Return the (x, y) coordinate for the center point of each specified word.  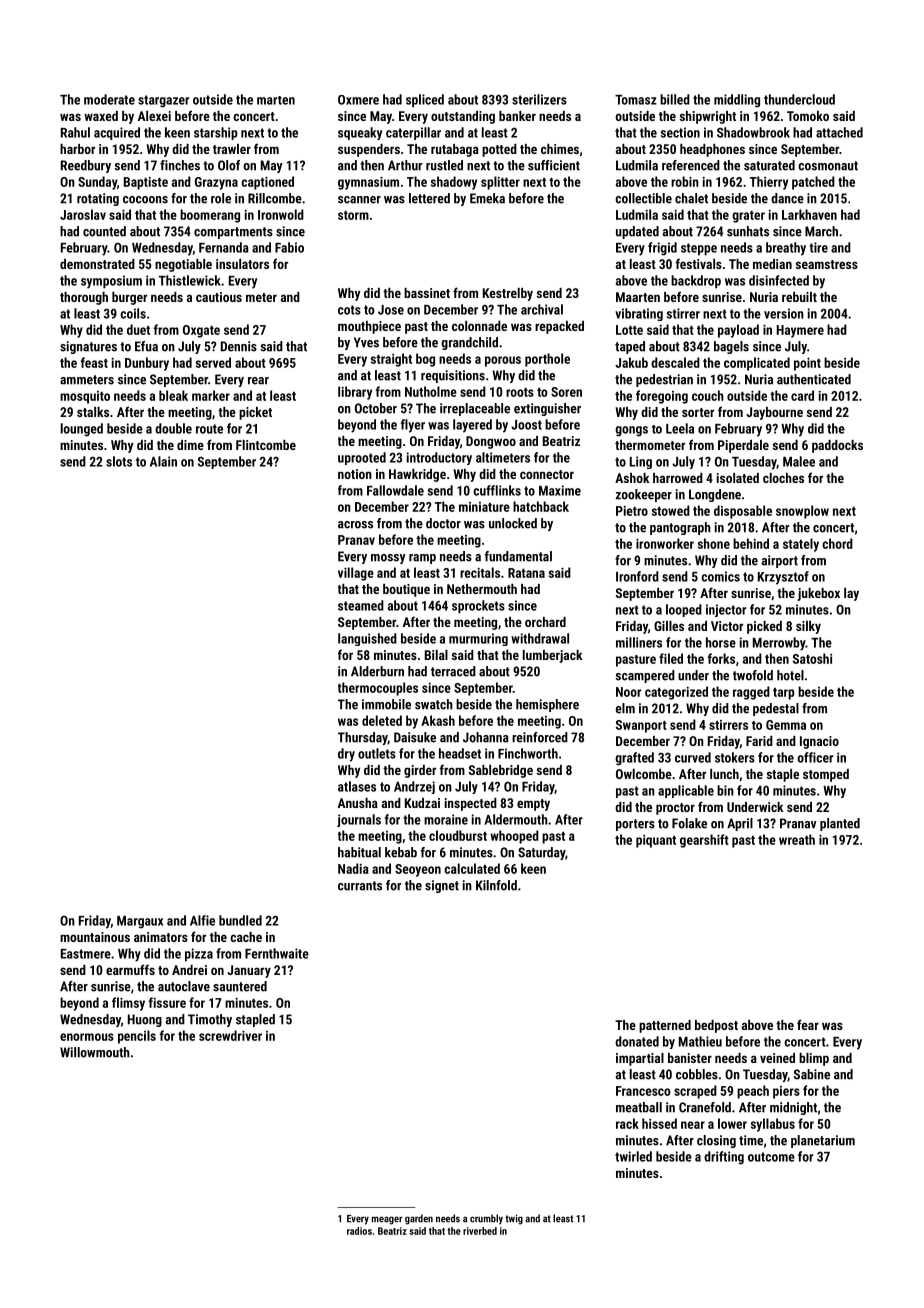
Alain (163, 461)
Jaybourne (774, 413)
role (221, 198)
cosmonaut (828, 166)
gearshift (704, 841)
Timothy (210, 1020)
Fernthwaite (277, 953)
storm (353, 215)
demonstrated (97, 264)
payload (738, 331)
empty (533, 805)
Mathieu (700, 1041)
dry (346, 755)
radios (359, 1231)
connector (547, 474)
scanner (359, 200)
